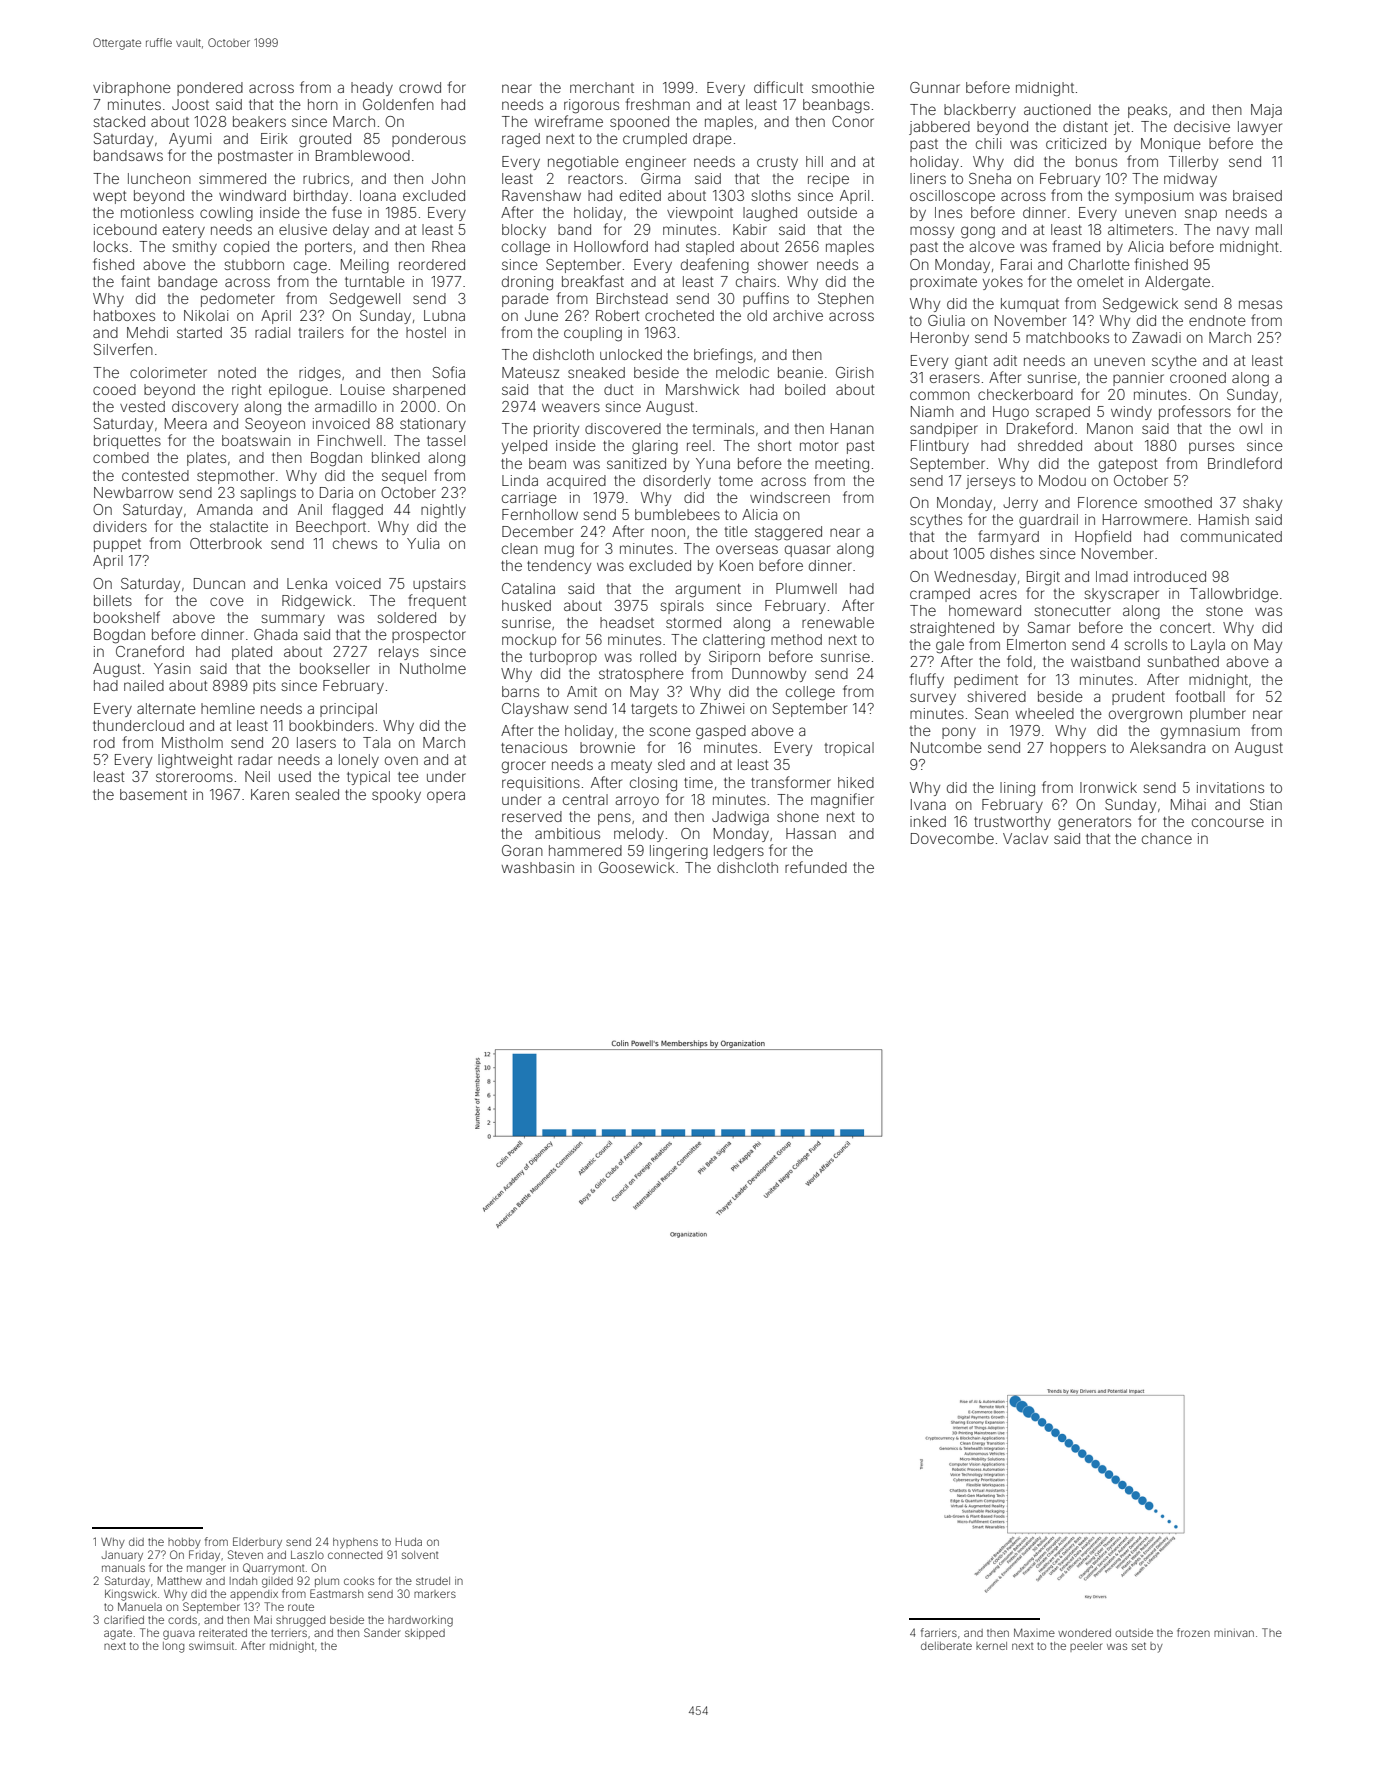  Describe the element at coordinates (409, 1542) in the page. I see `Huda` at that location.
